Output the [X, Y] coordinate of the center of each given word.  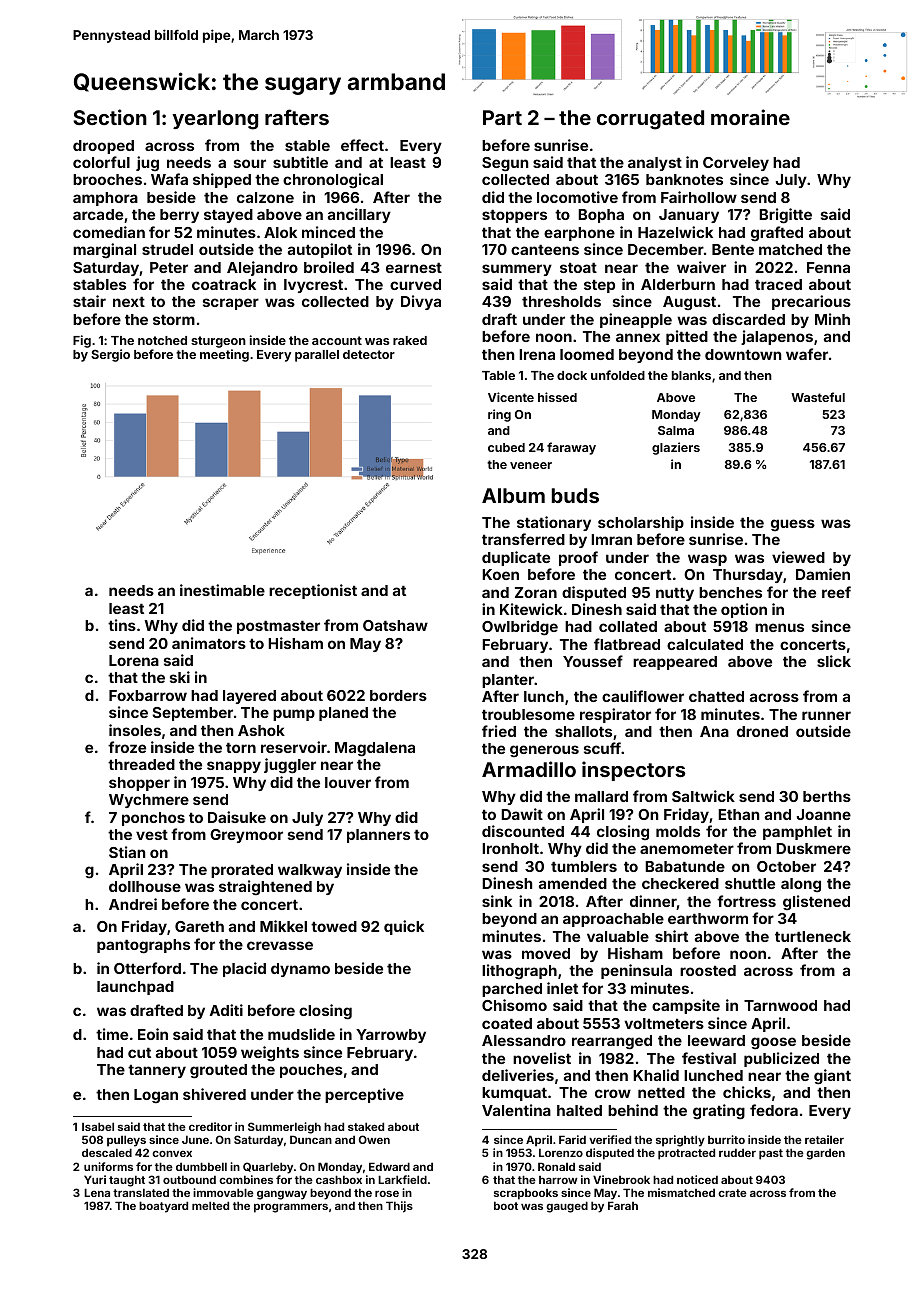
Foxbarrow [148, 695]
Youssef [593, 661]
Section [110, 117]
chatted [716, 696]
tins [122, 625]
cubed [506, 447]
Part [502, 117]
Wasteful [818, 397]
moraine [750, 117]
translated [141, 1192]
